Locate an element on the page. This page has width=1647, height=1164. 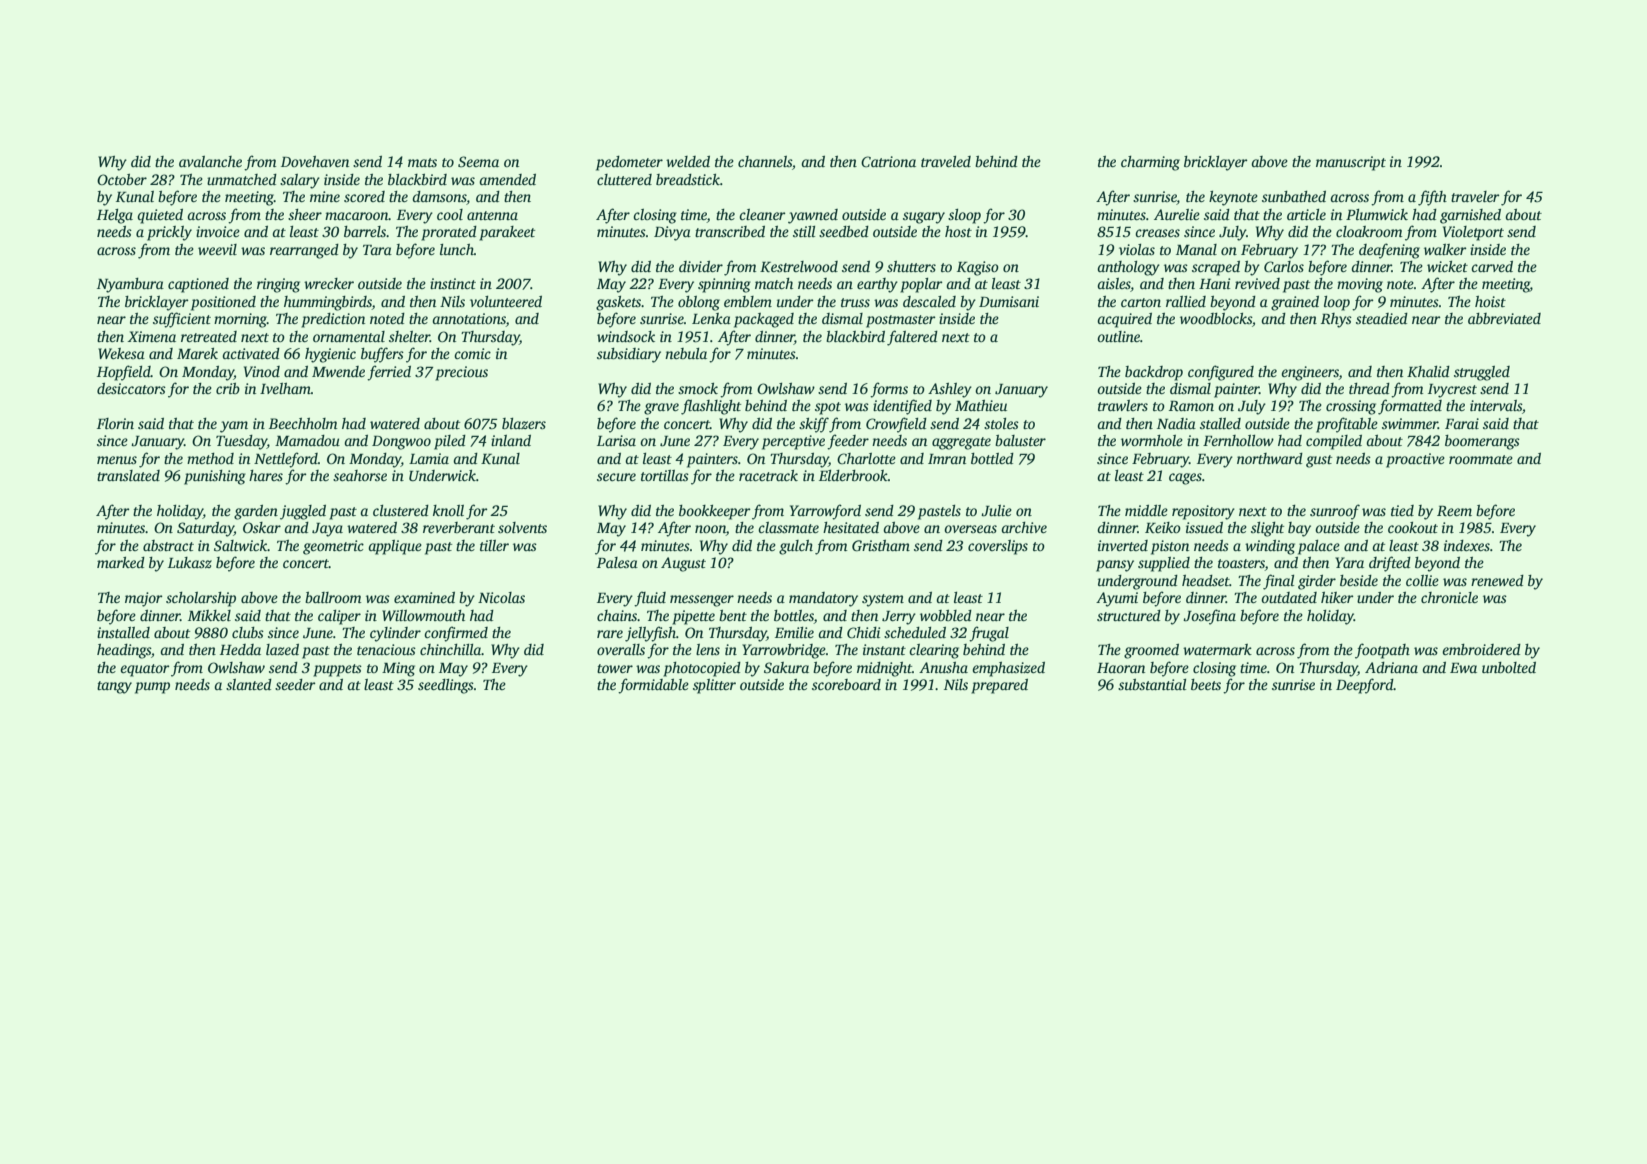
smock is located at coordinates (698, 388).
